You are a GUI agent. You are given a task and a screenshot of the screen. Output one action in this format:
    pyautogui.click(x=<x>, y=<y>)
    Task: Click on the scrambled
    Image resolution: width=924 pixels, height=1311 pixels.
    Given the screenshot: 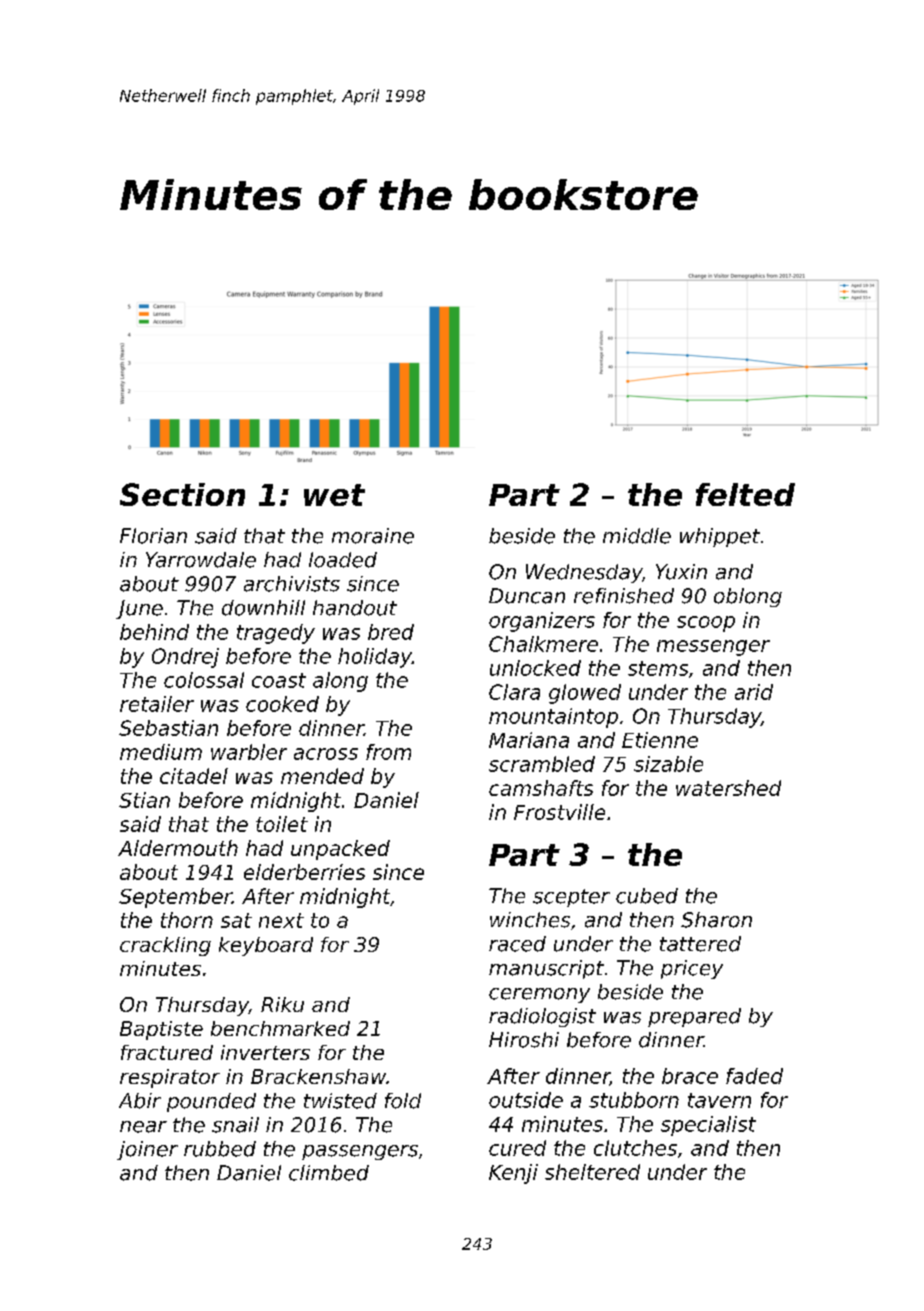 What is the action you would take?
    pyautogui.click(x=542, y=764)
